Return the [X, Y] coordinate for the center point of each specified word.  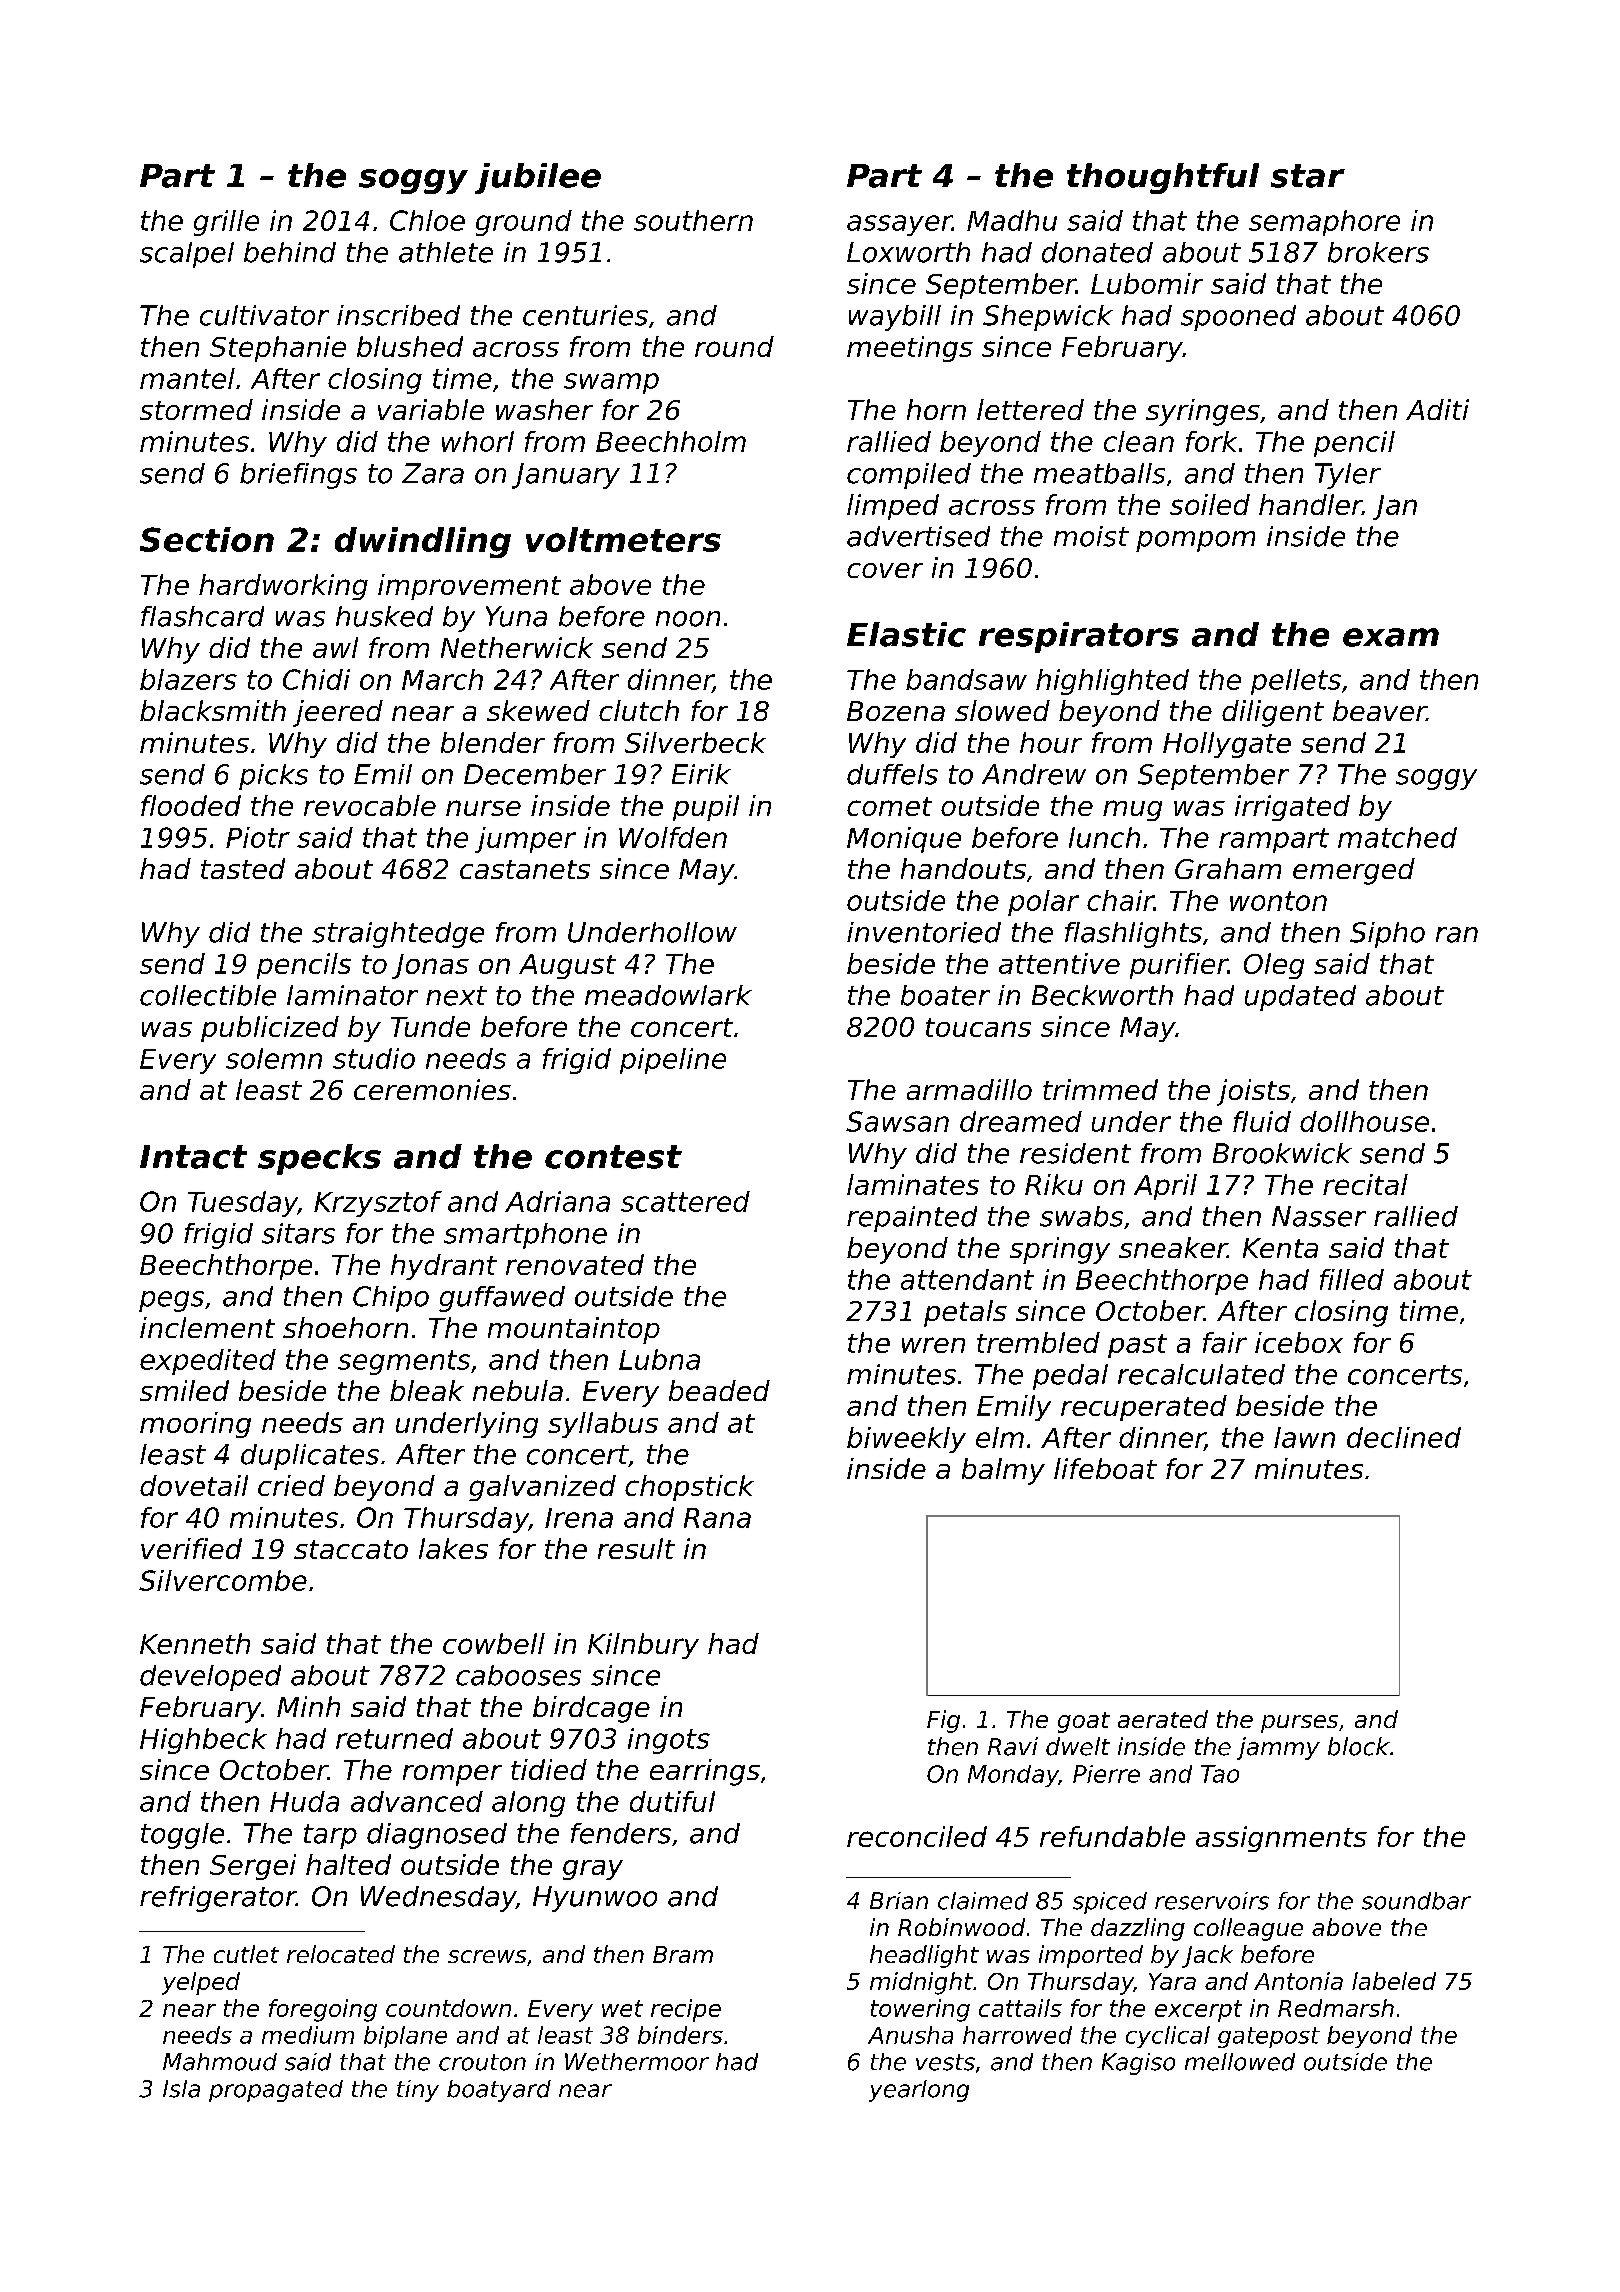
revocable [370, 805]
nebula [518, 1390]
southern [693, 220]
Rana [717, 1518]
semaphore [1324, 223]
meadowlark [668, 995]
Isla [181, 2089]
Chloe [427, 220]
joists [1253, 1092]
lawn [1304, 1437]
